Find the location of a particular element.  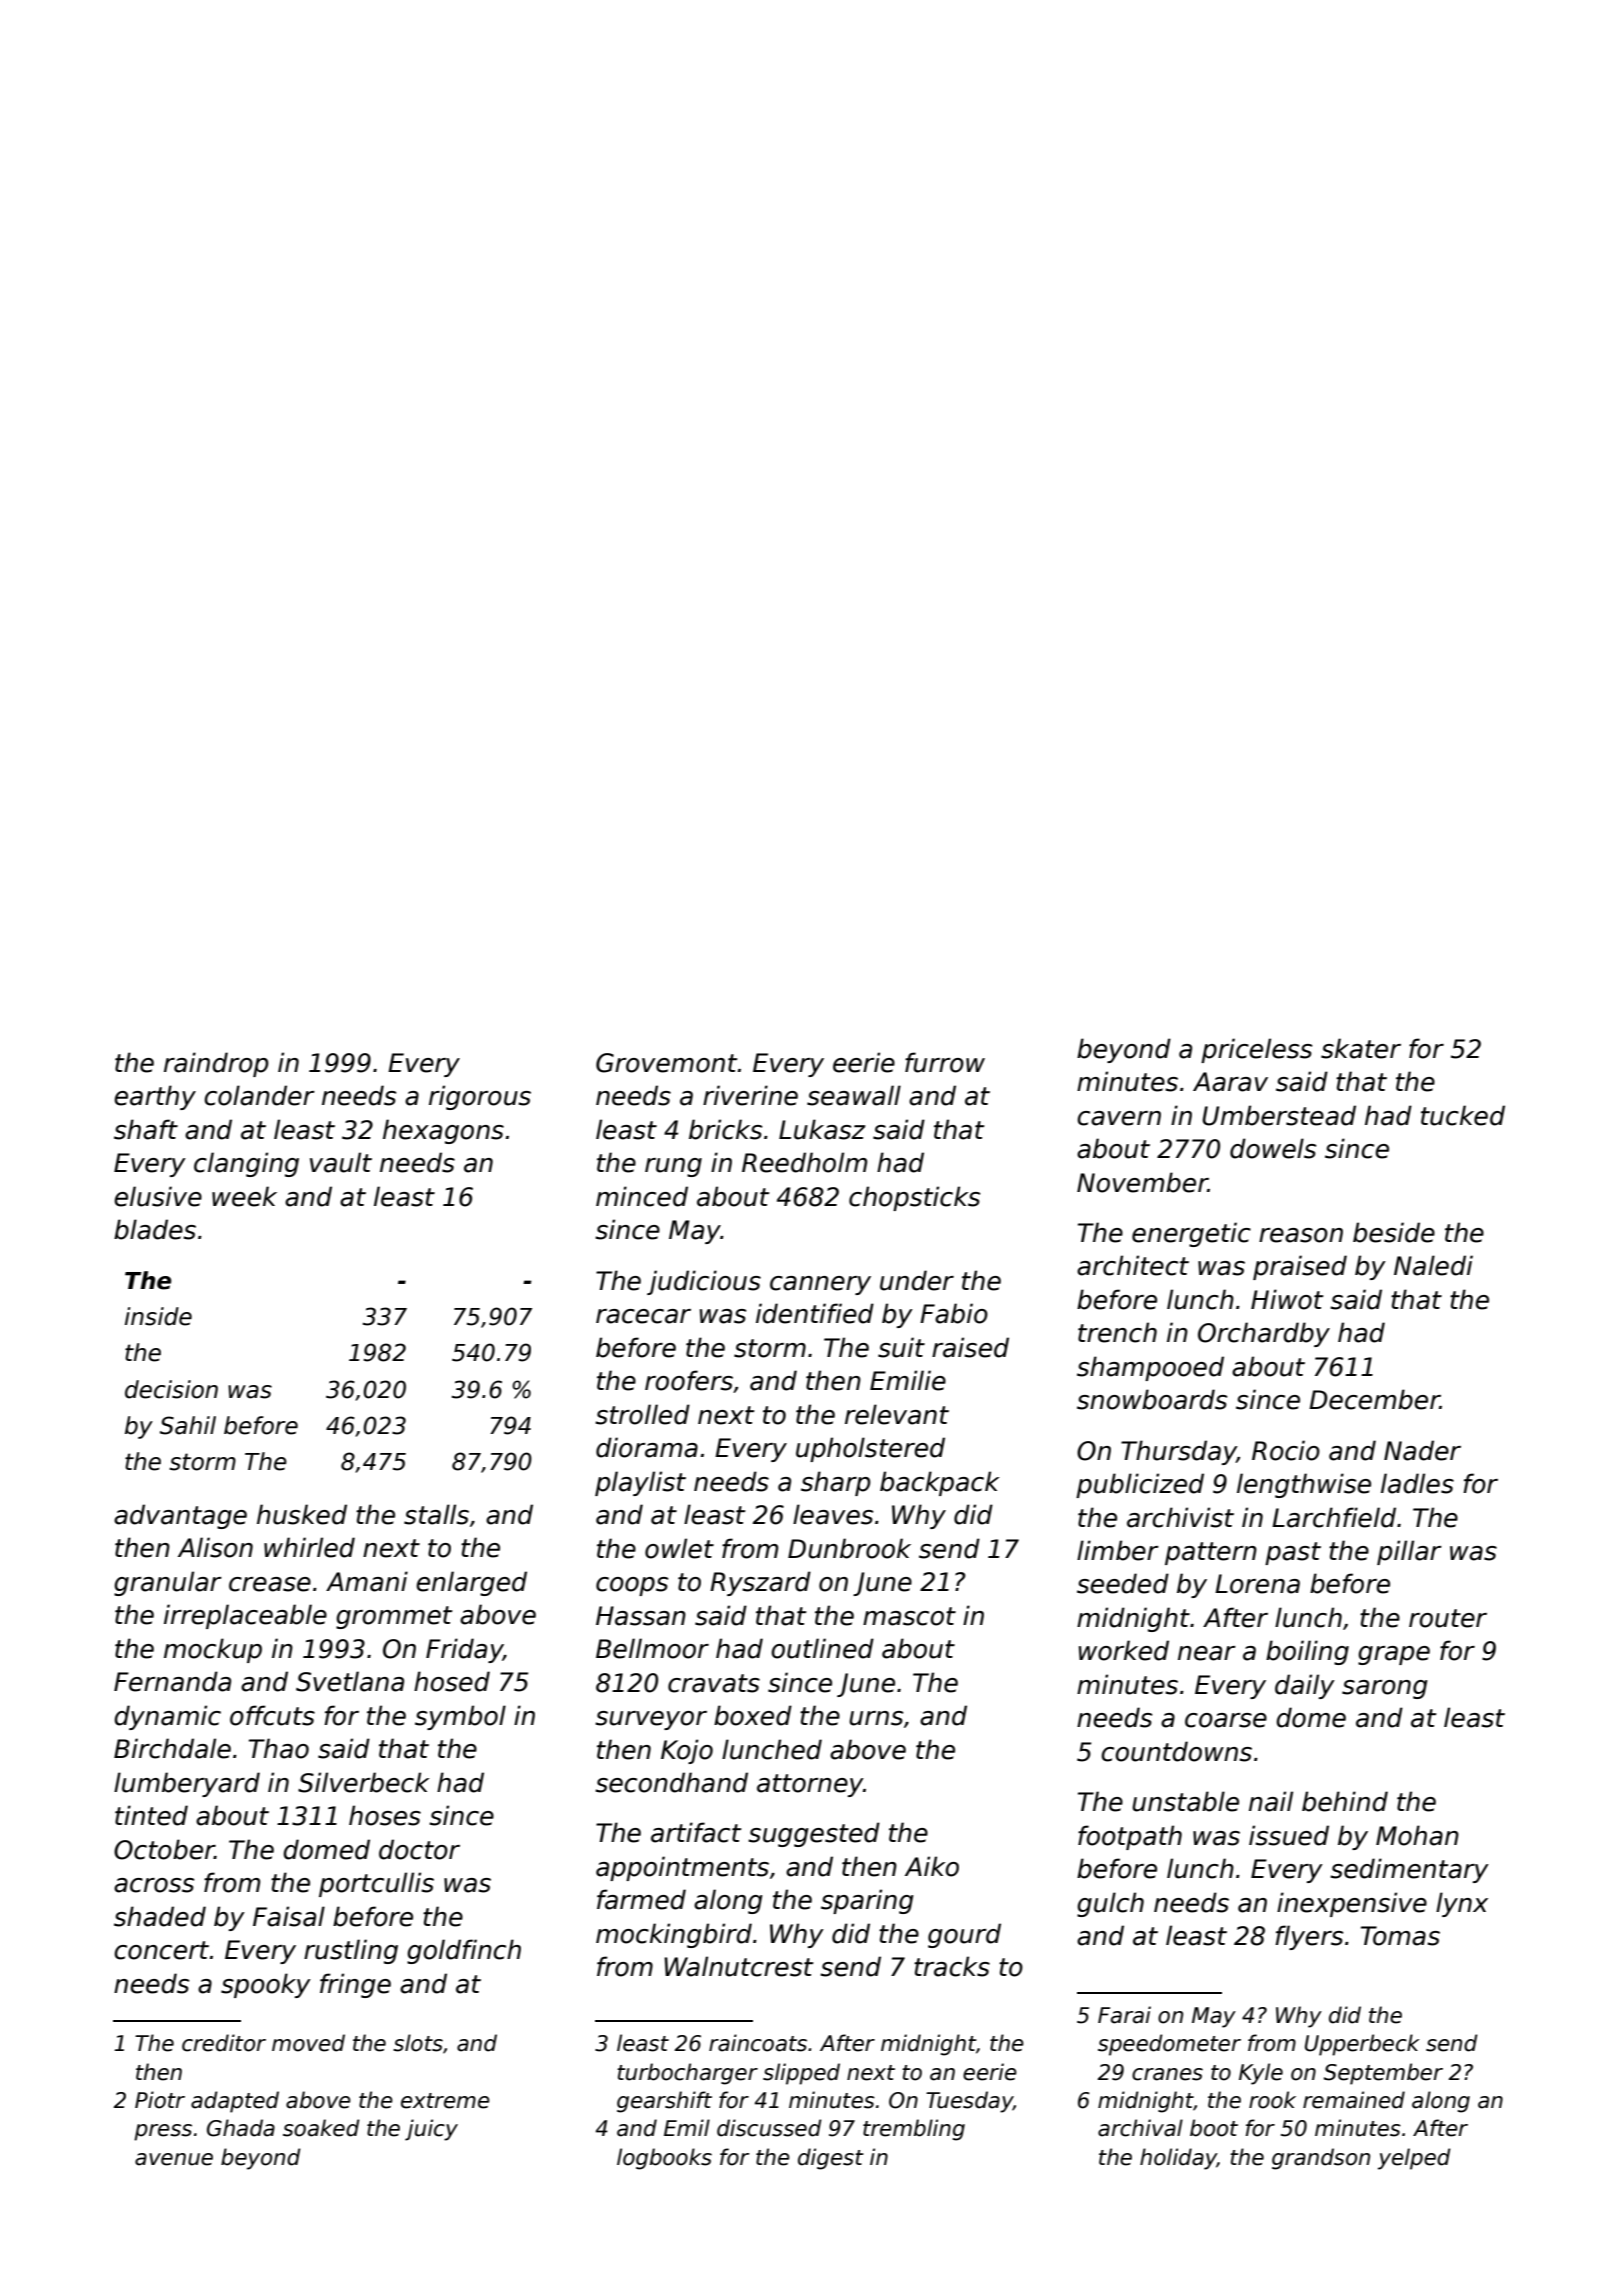

hexagons is located at coordinates (443, 1131).
